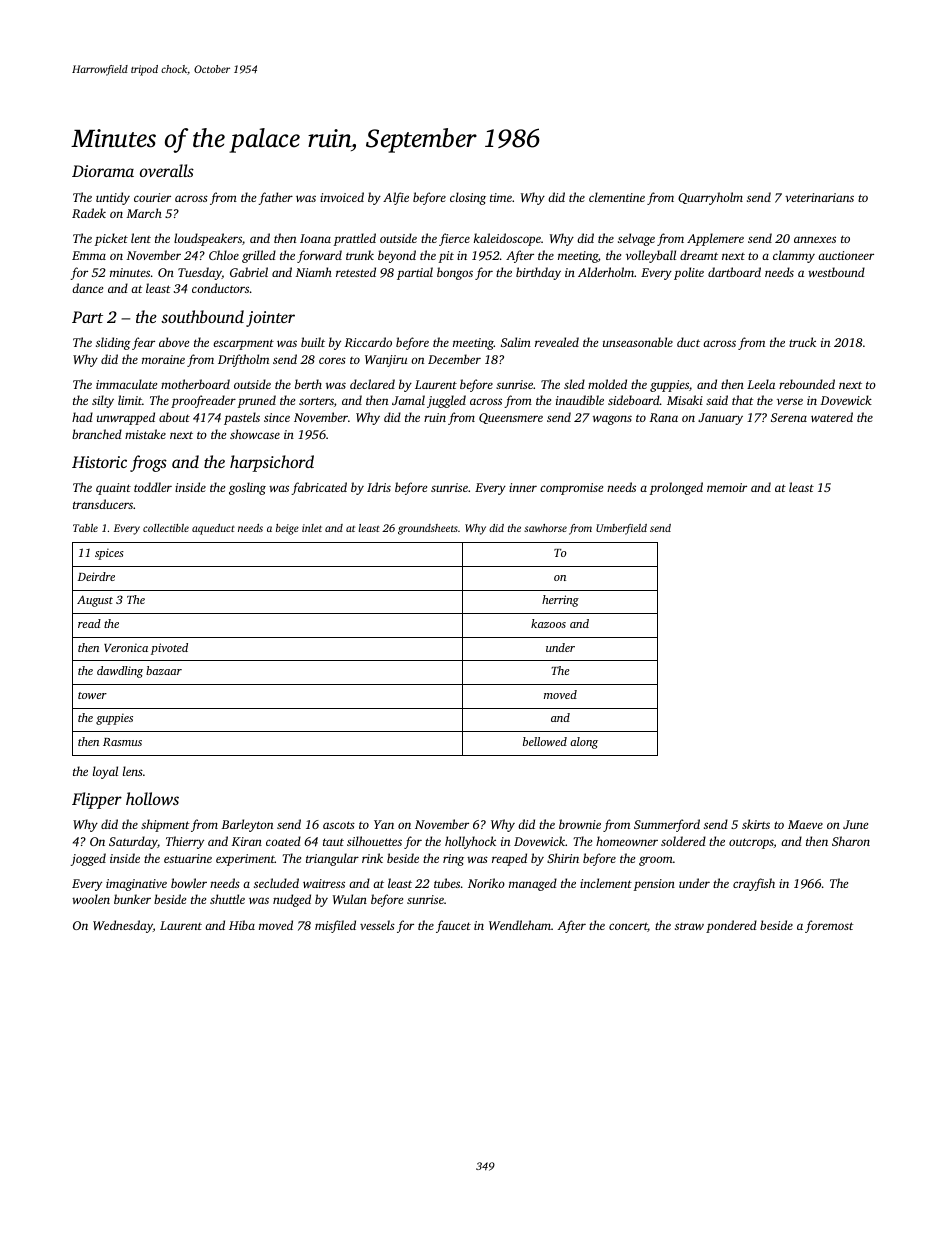  Describe the element at coordinates (545, 741) in the page. I see `bellowed` at that location.
